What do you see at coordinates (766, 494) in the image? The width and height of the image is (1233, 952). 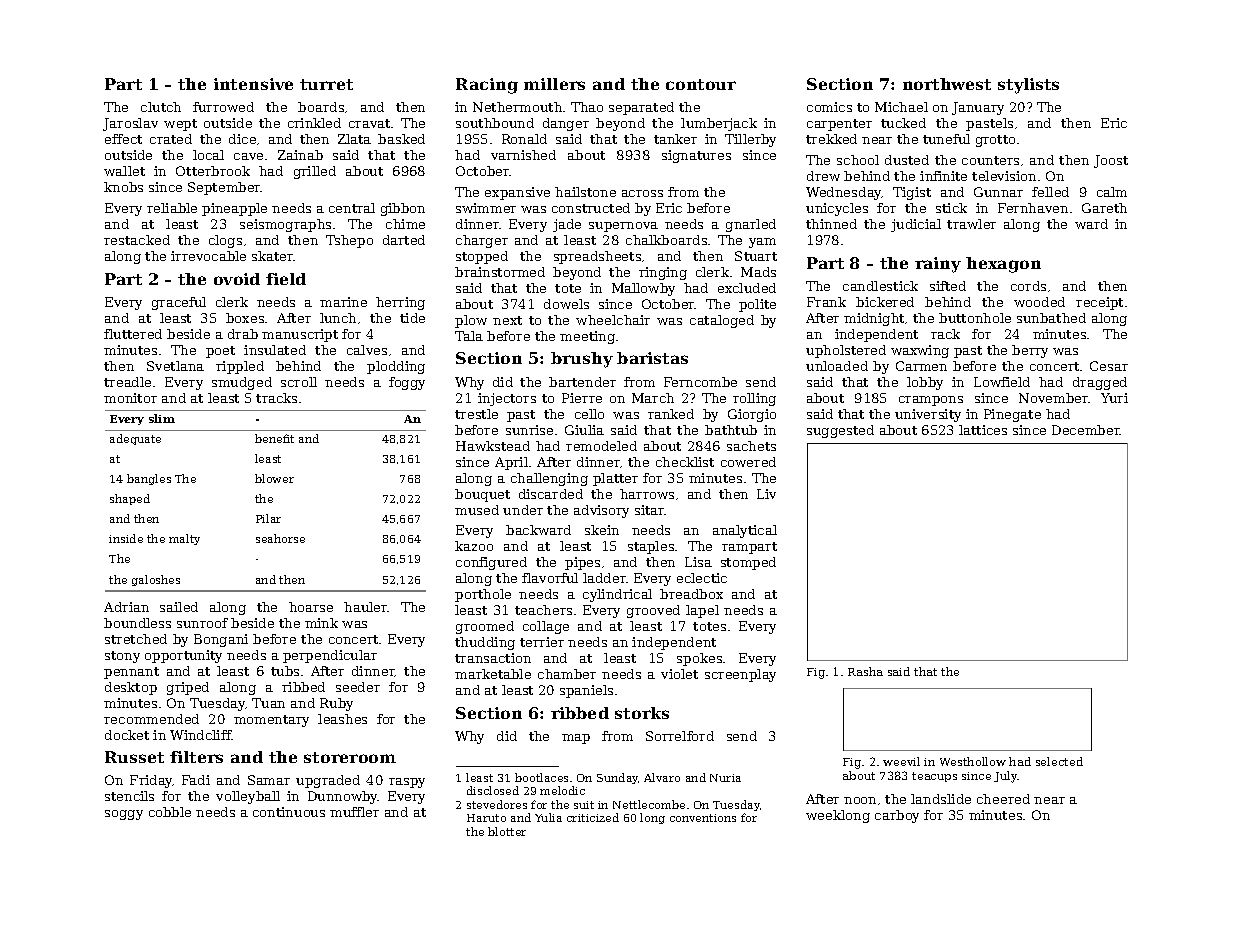 I see `Liv` at bounding box center [766, 494].
